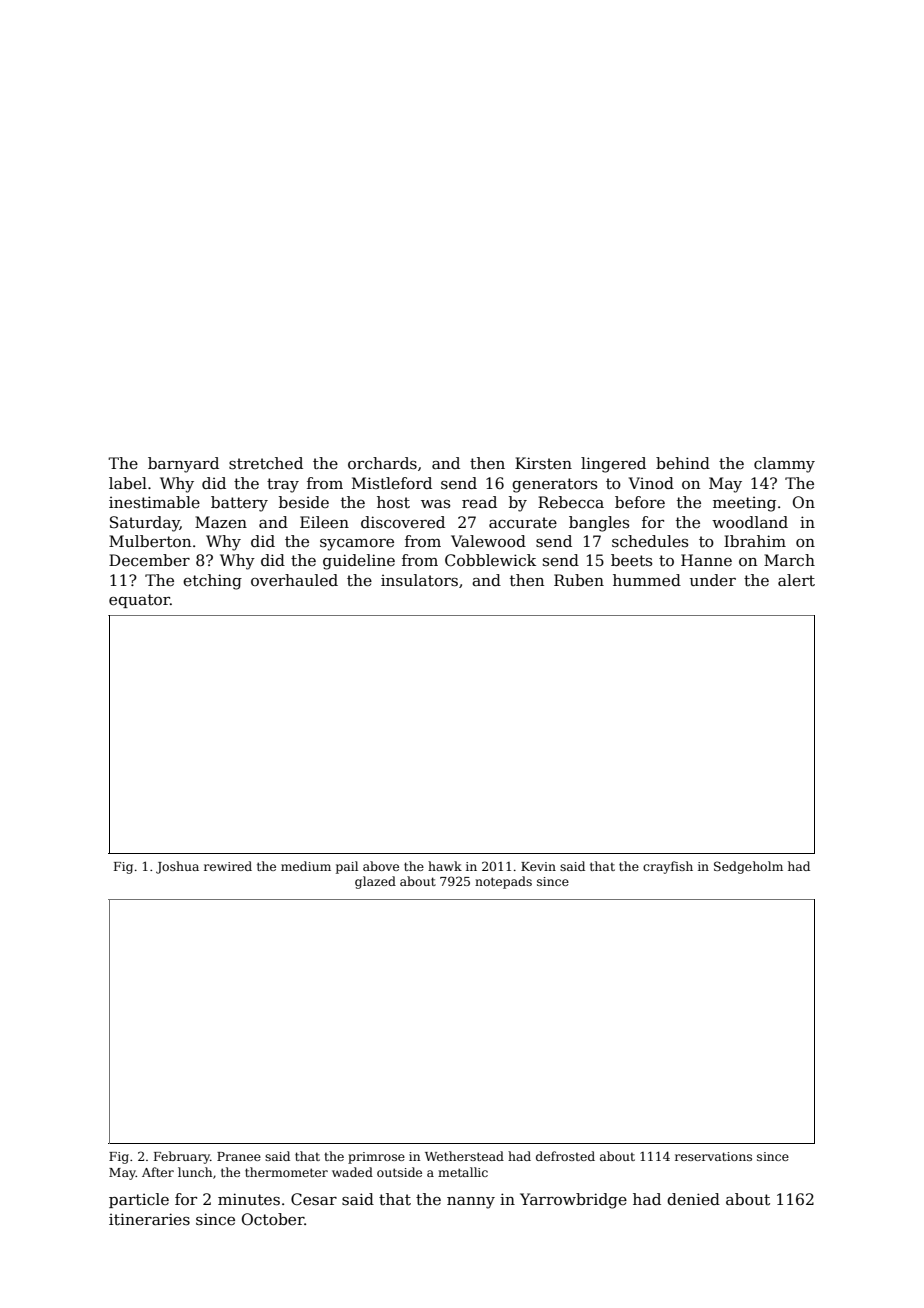 The image size is (924, 1308). I want to click on itineraries, so click(149, 1219).
